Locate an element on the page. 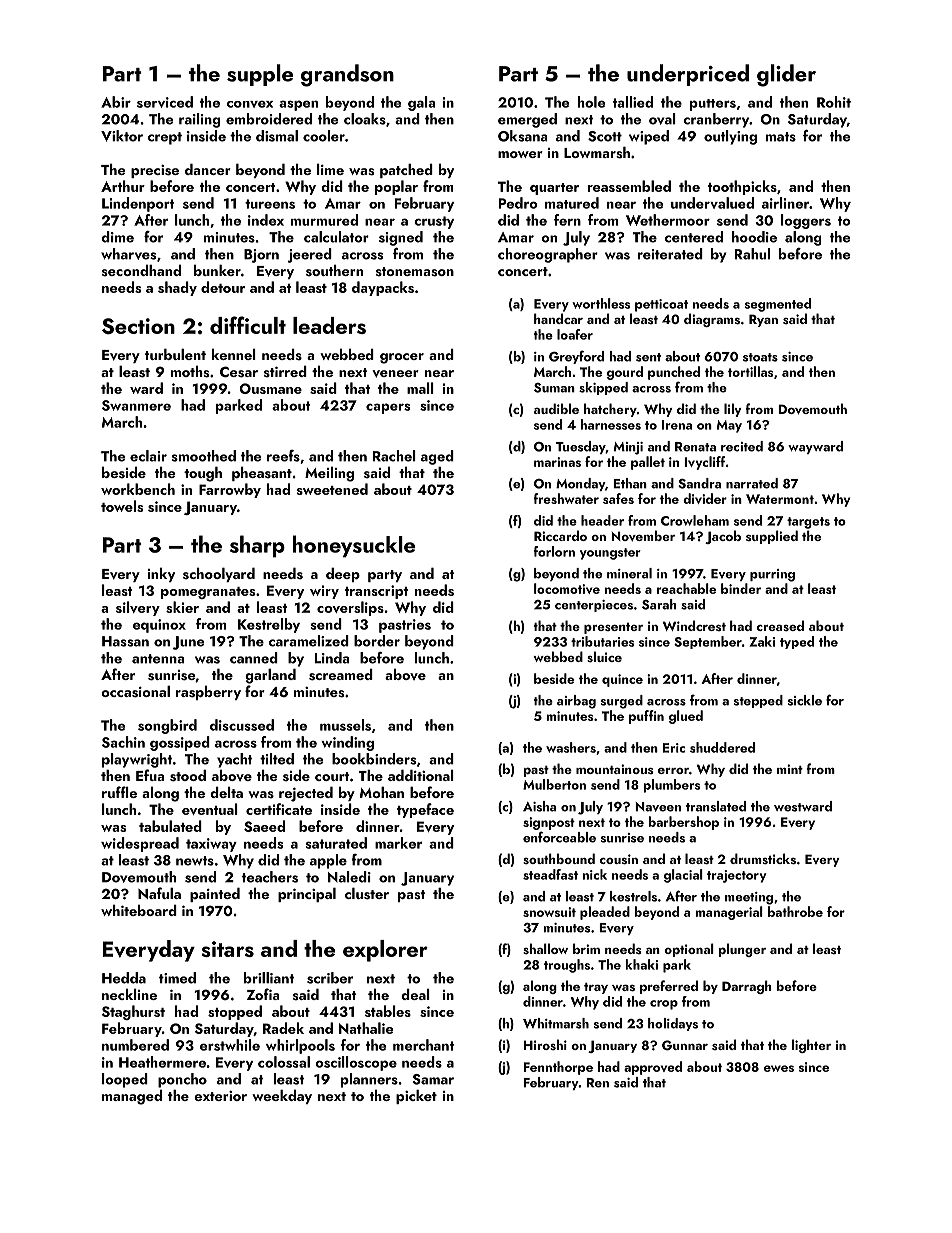 The height and width of the page is (1233, 952). typed is located at coordinates (797, 642).
